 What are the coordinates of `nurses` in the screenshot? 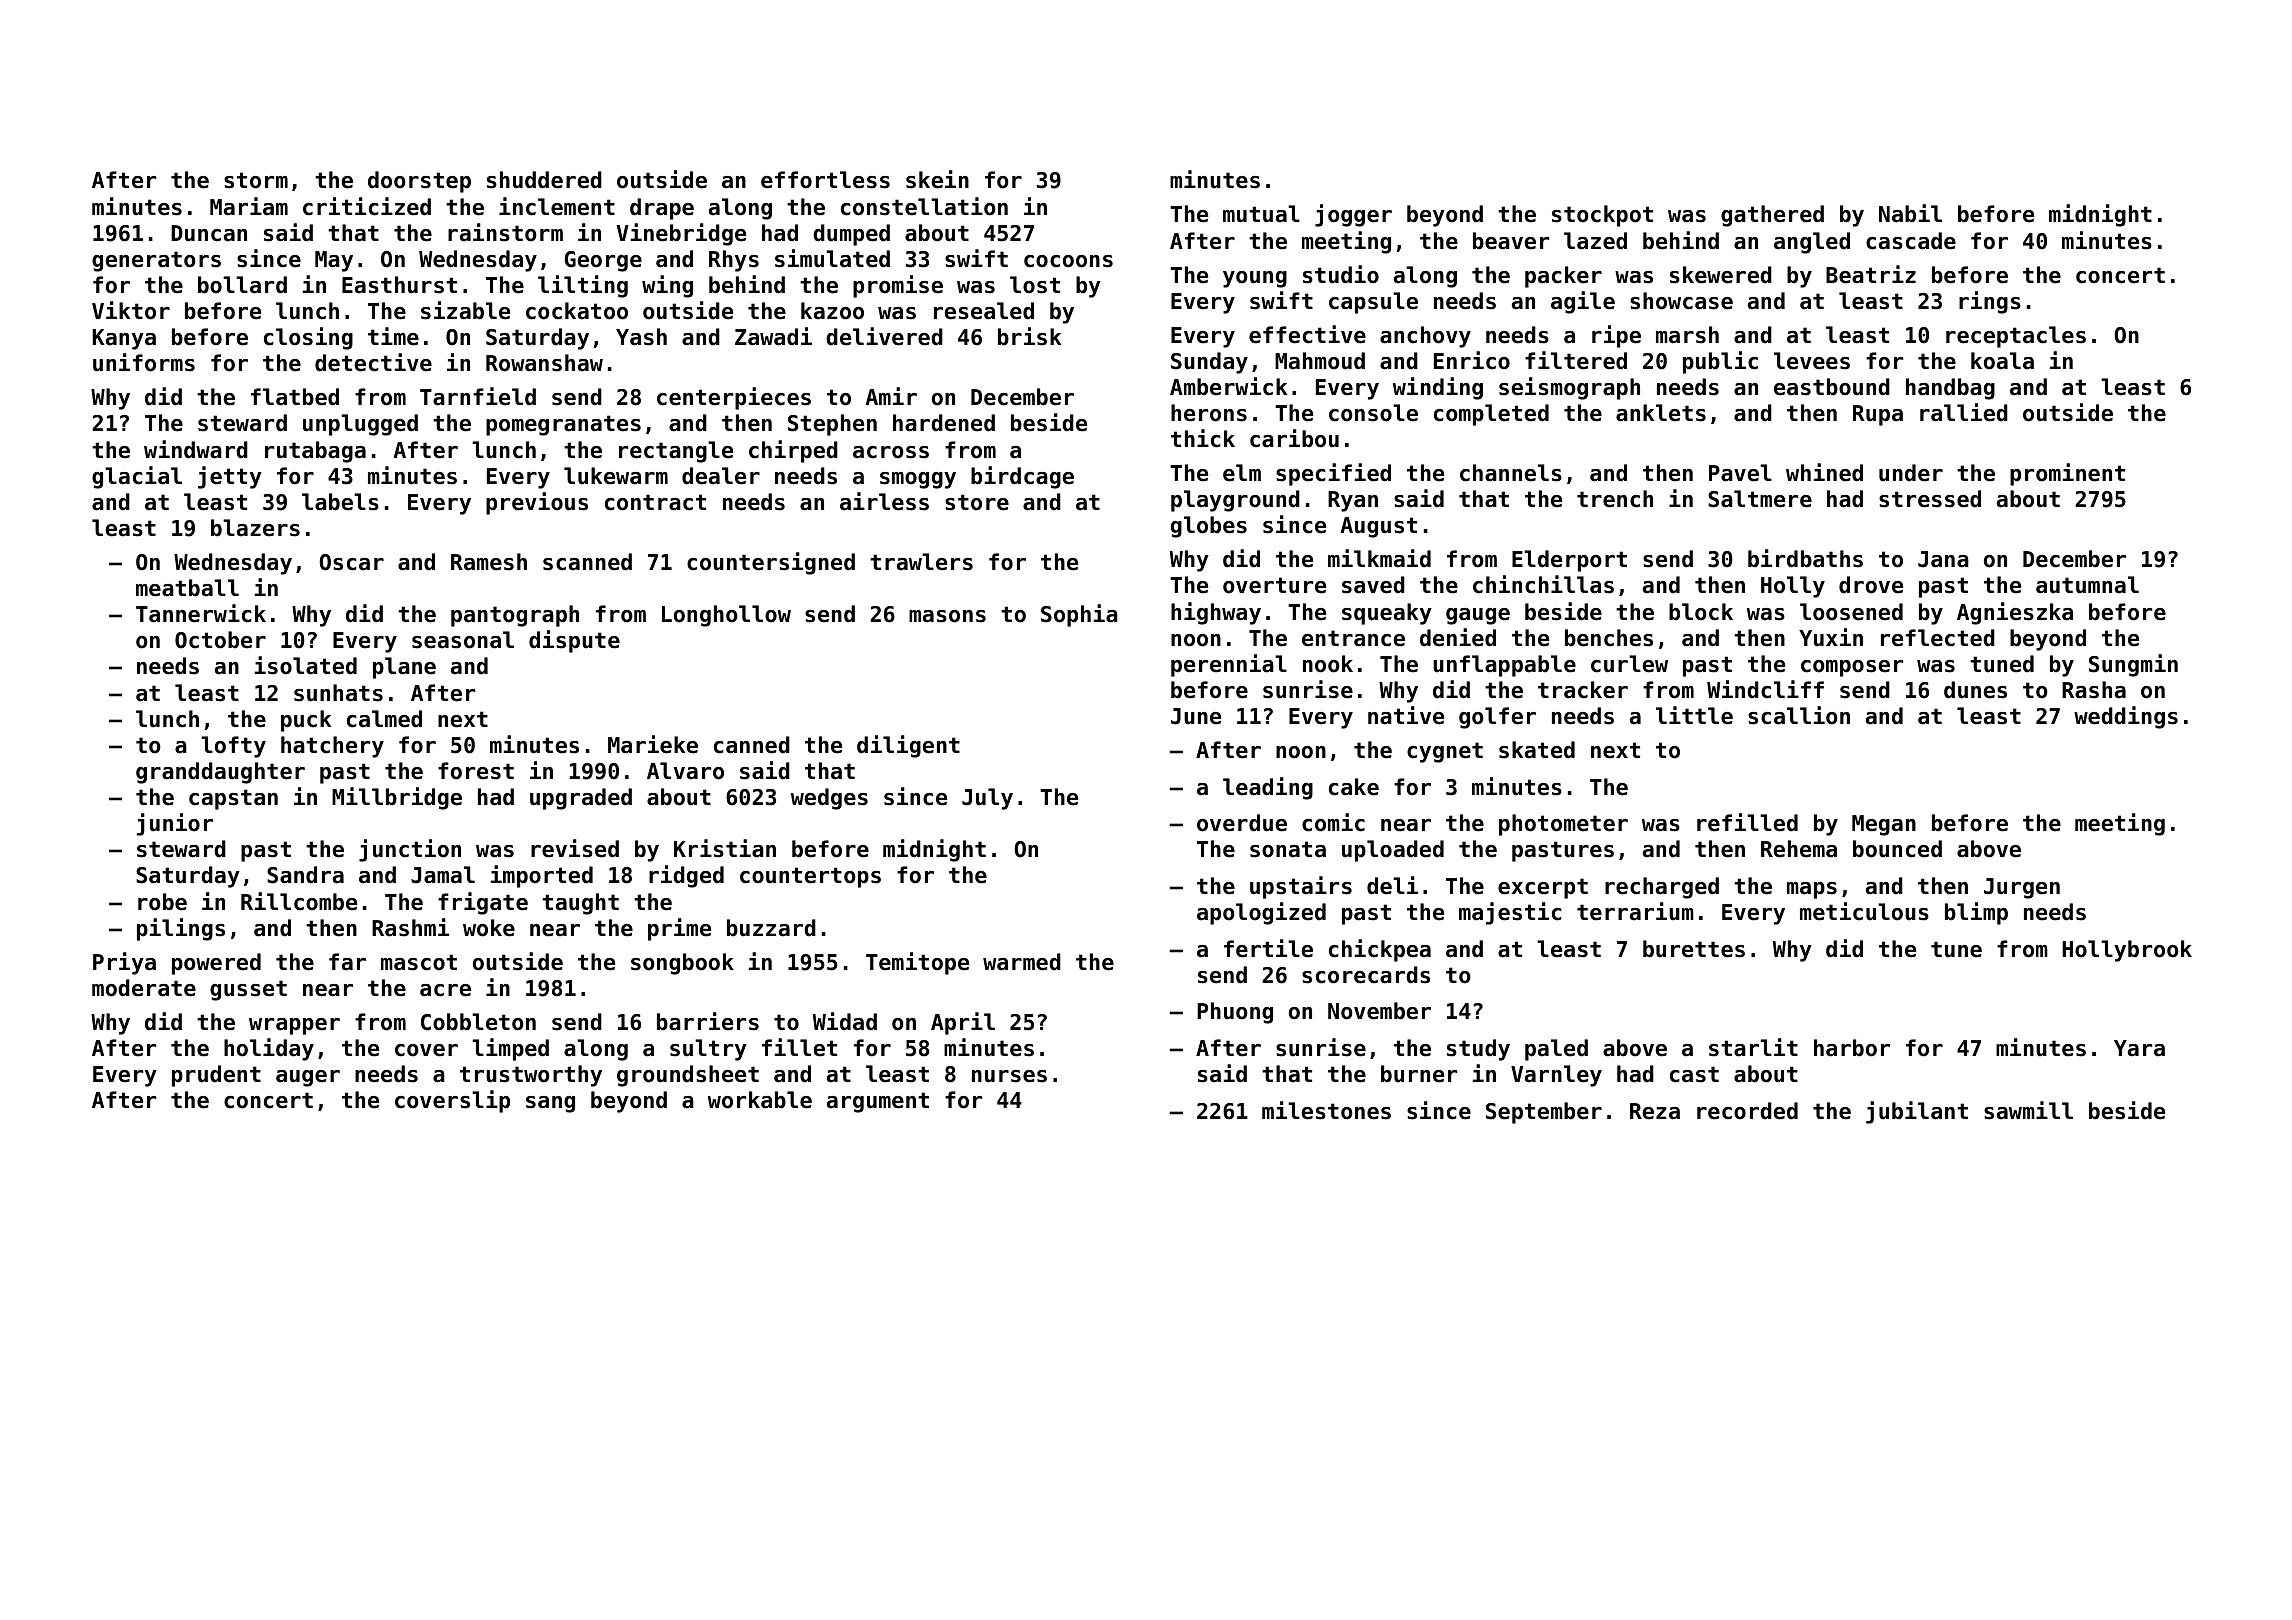 It's located at (1009, 1076).
